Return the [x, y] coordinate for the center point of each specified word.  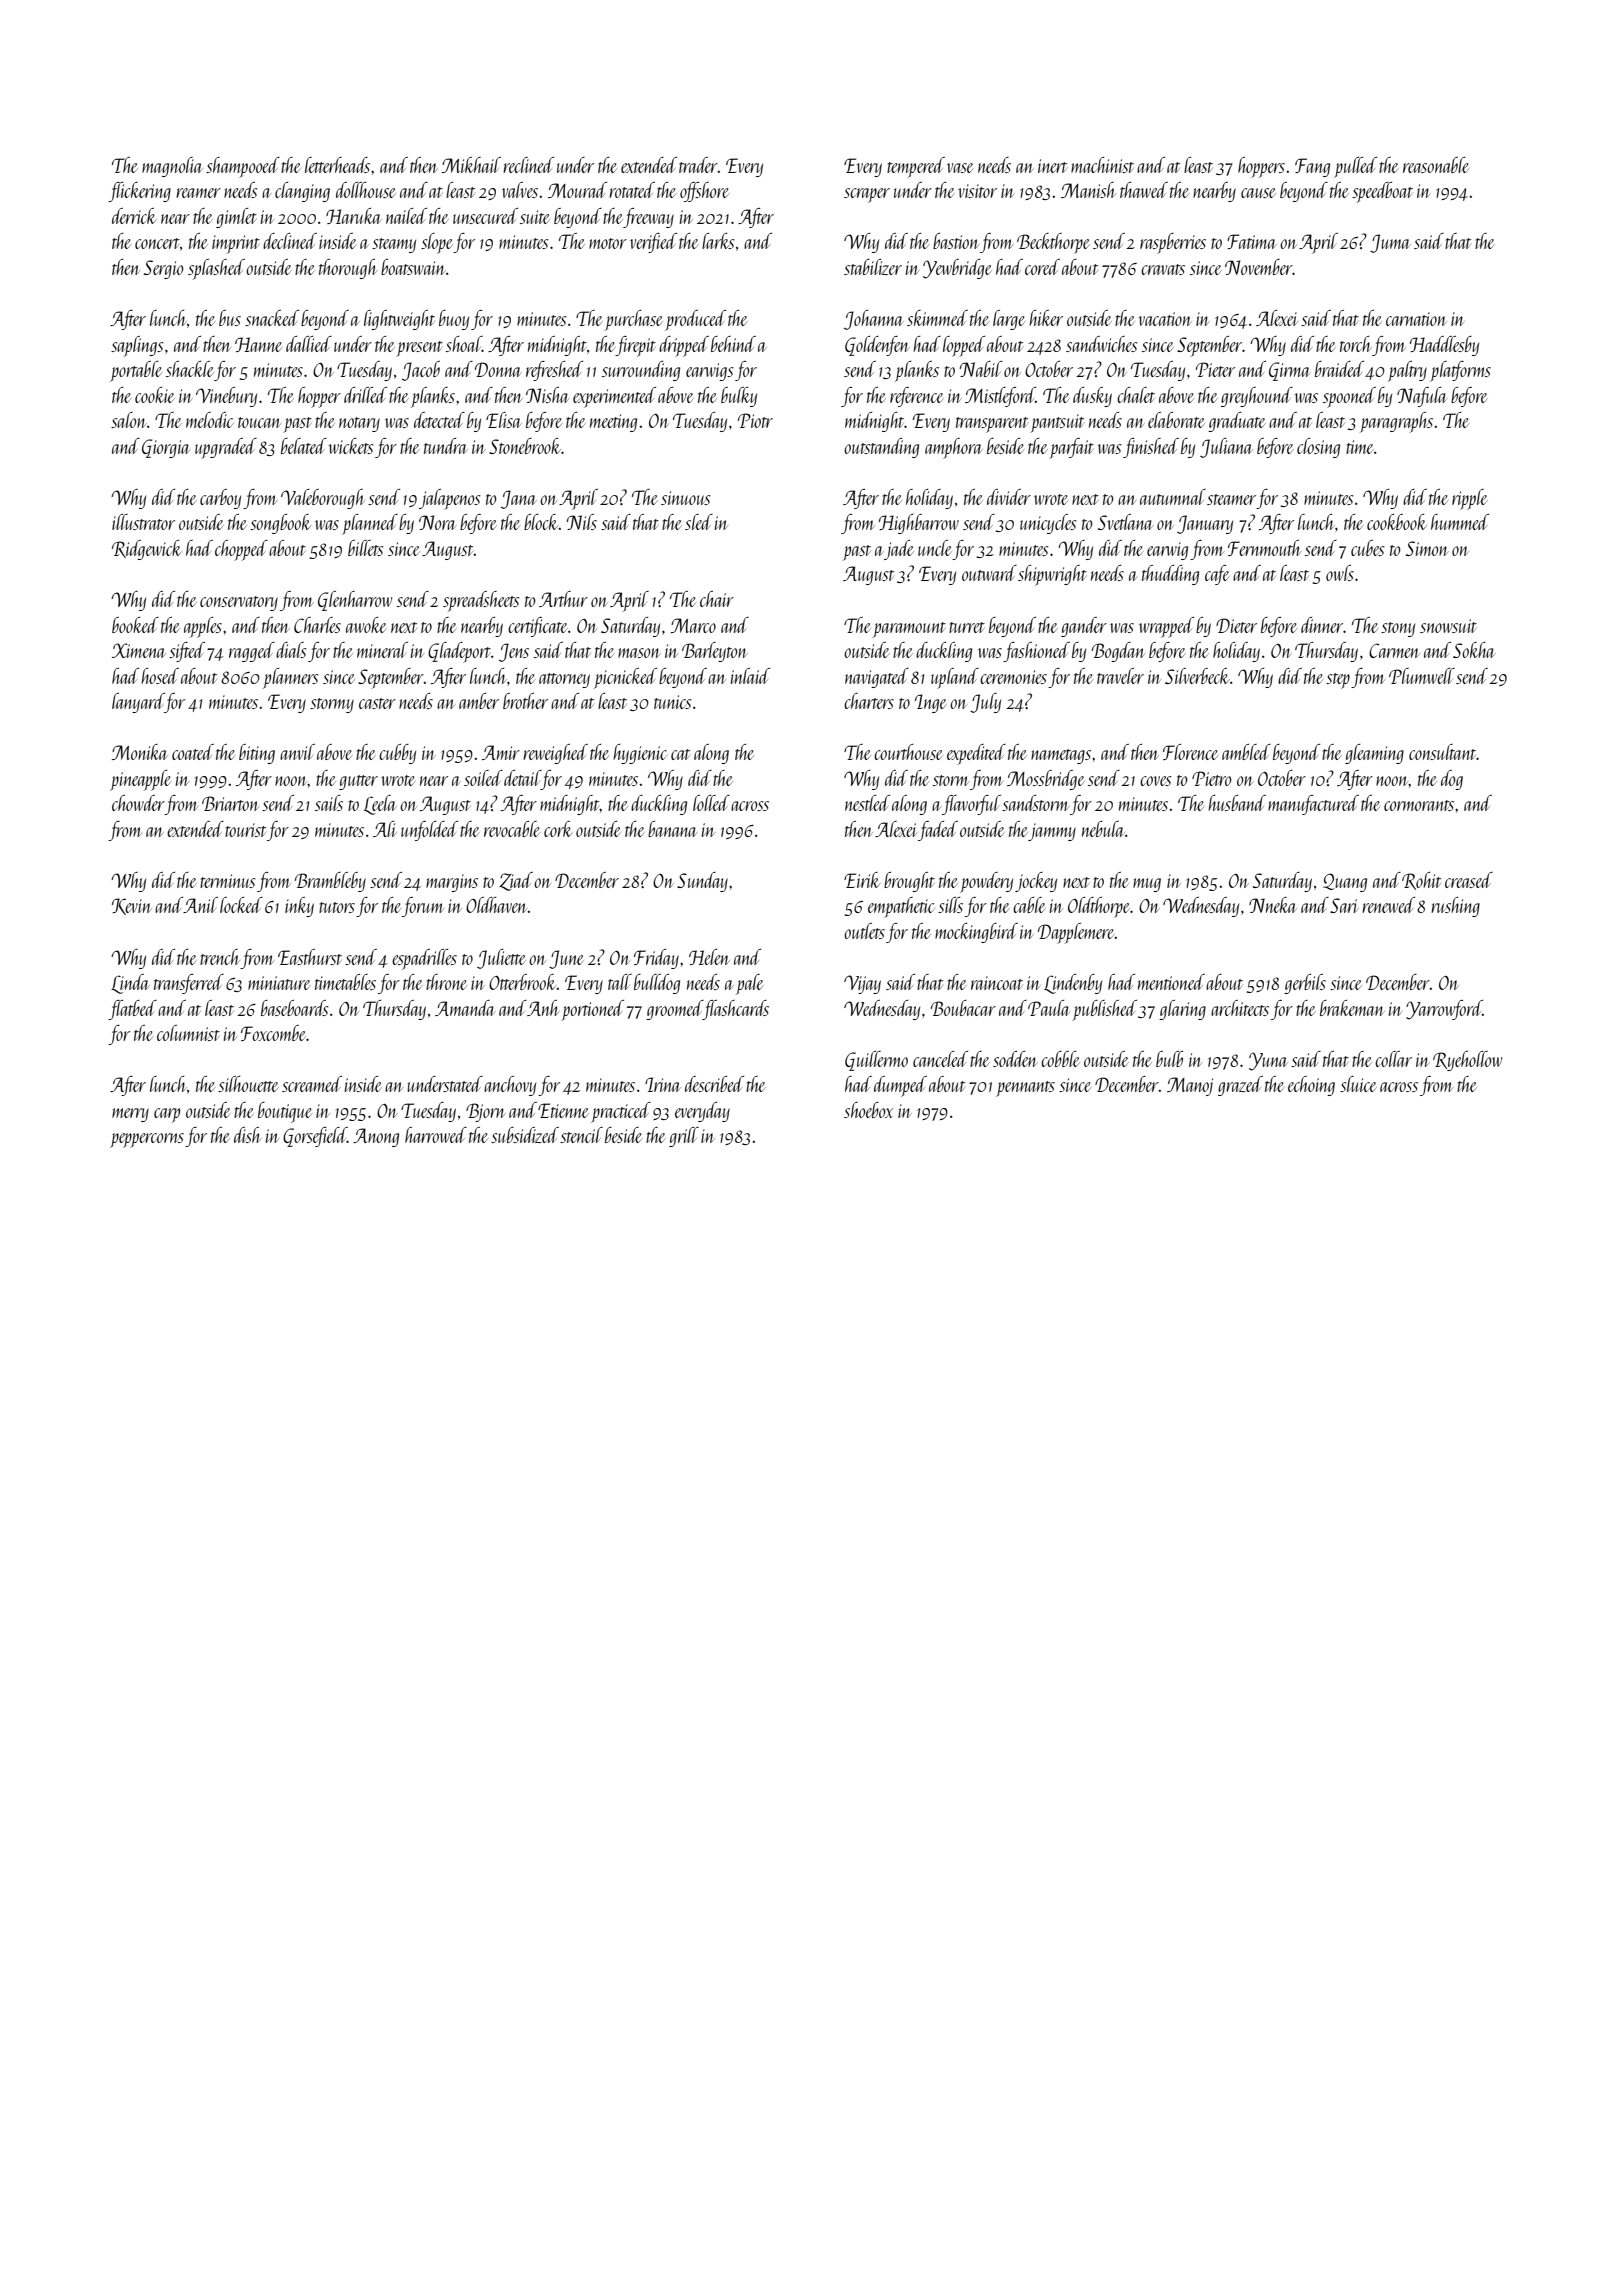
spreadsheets [481, 601]
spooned [1349, 397]
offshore [704, 192]
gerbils [1305, 984]
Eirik [862, 880]
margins [452, 883]
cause [1258, 193]
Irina [662, 1084]
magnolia [172, 167]
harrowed [436, 1135]
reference [917, 397]
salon [129, 420]
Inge [931, 703]
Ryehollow [1467, 1061]
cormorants [1419, 805]
